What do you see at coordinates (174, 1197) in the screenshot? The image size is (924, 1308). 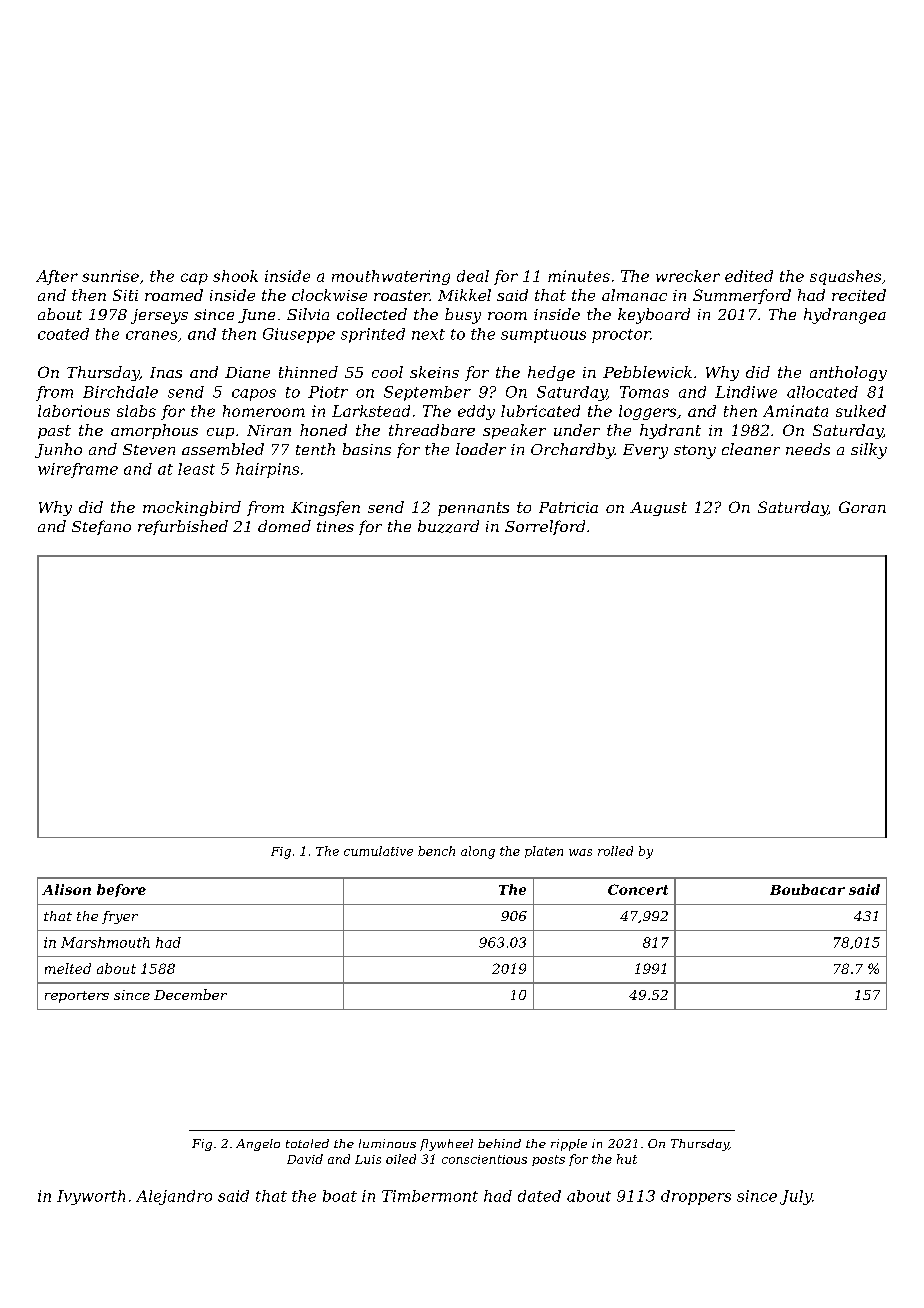 I see `Alejandro` at bounding box center [174, 1197].
